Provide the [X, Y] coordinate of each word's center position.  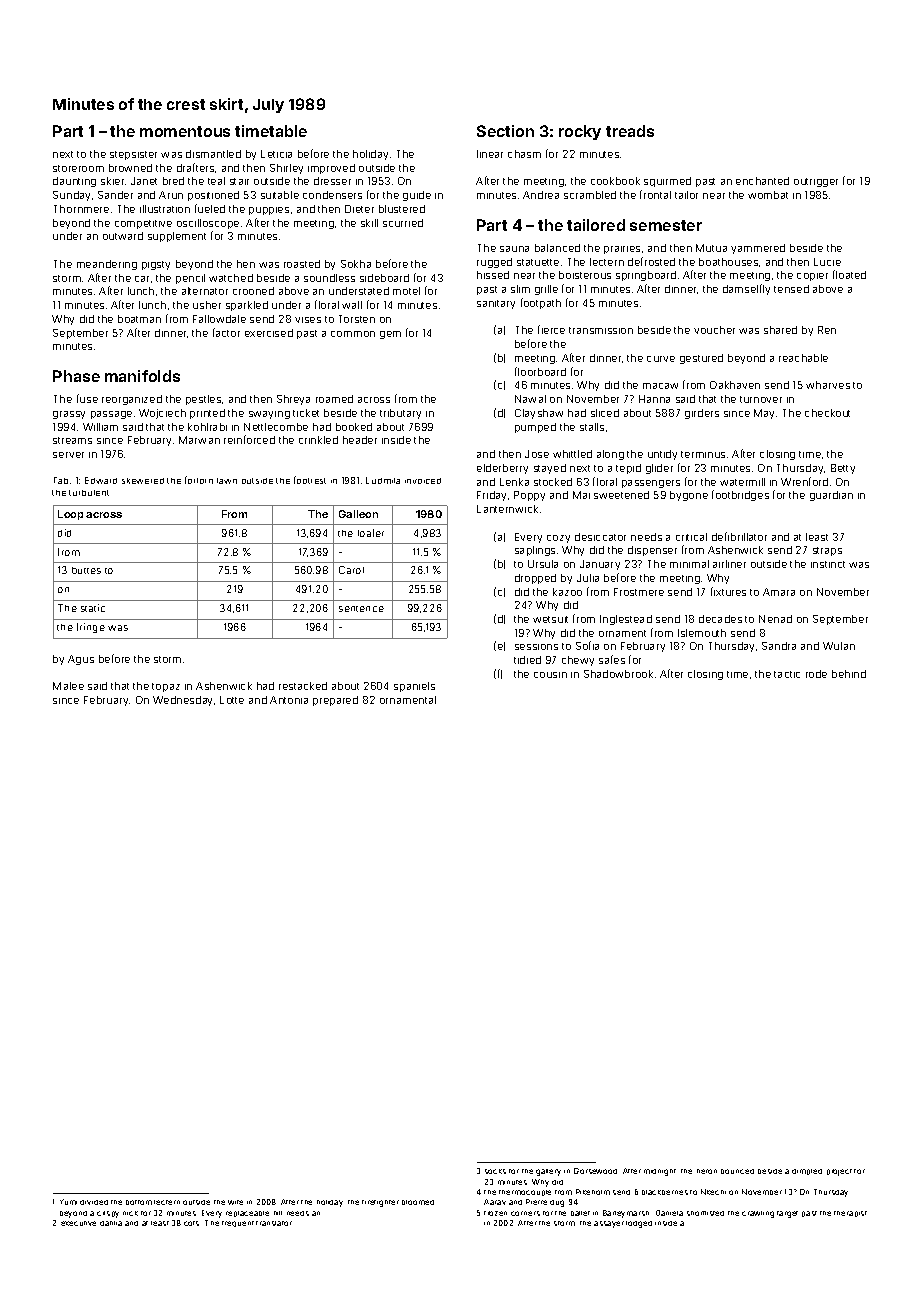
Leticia [276, 154]
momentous [185, 131]
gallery [548, 1172]
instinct [828, 564]
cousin [550, 675]
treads [630, 131]
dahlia [111, 1223]
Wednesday [182, 701]
